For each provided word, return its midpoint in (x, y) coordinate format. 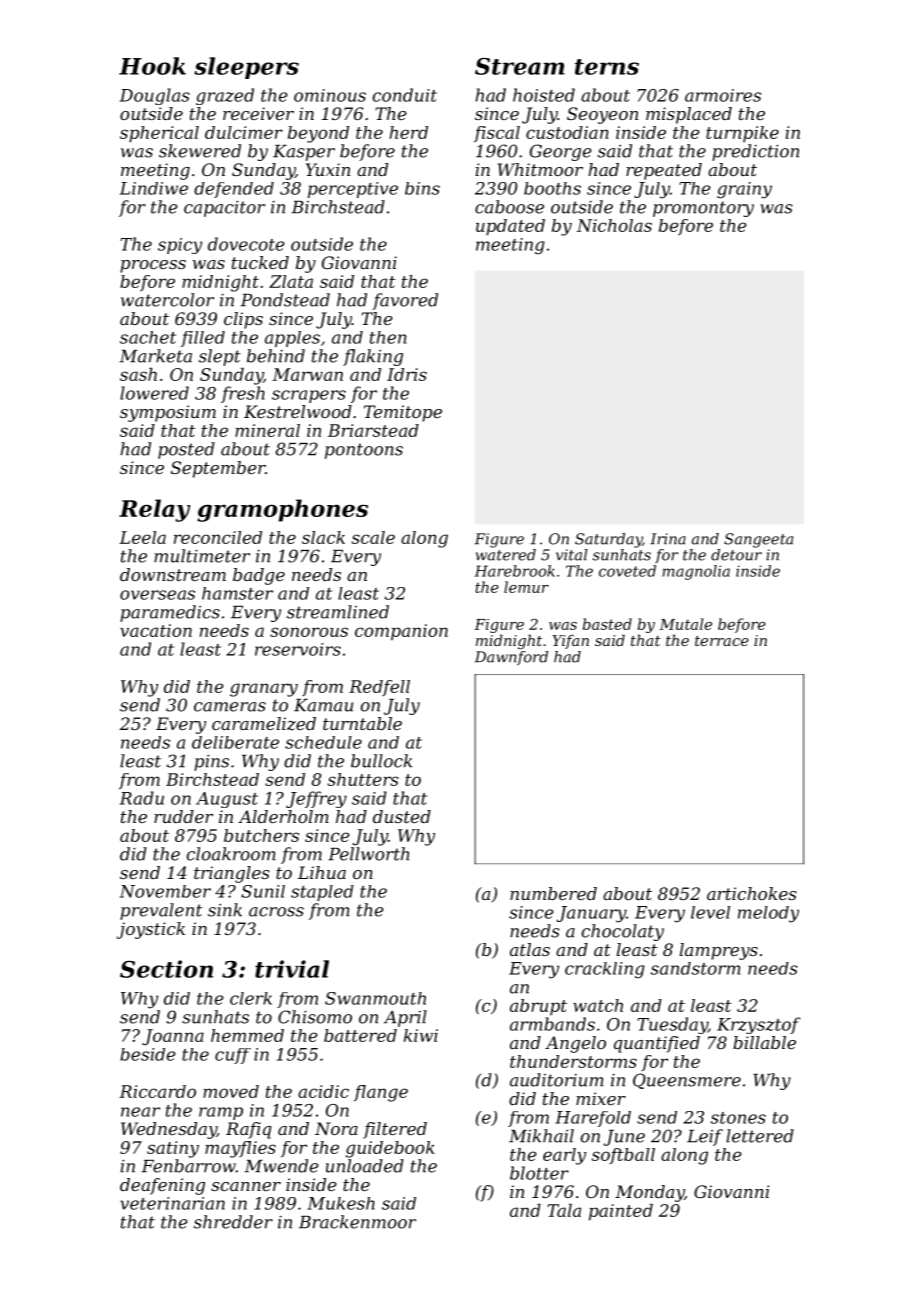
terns (607, 67)
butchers (261, 835)
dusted (402, 816)
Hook (152, 66)
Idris (407, 374)
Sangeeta (758, 540)
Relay (155, 510)
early (564, 1156)
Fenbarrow (188, 1166)
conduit (405, 95)
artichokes (752, 893)
